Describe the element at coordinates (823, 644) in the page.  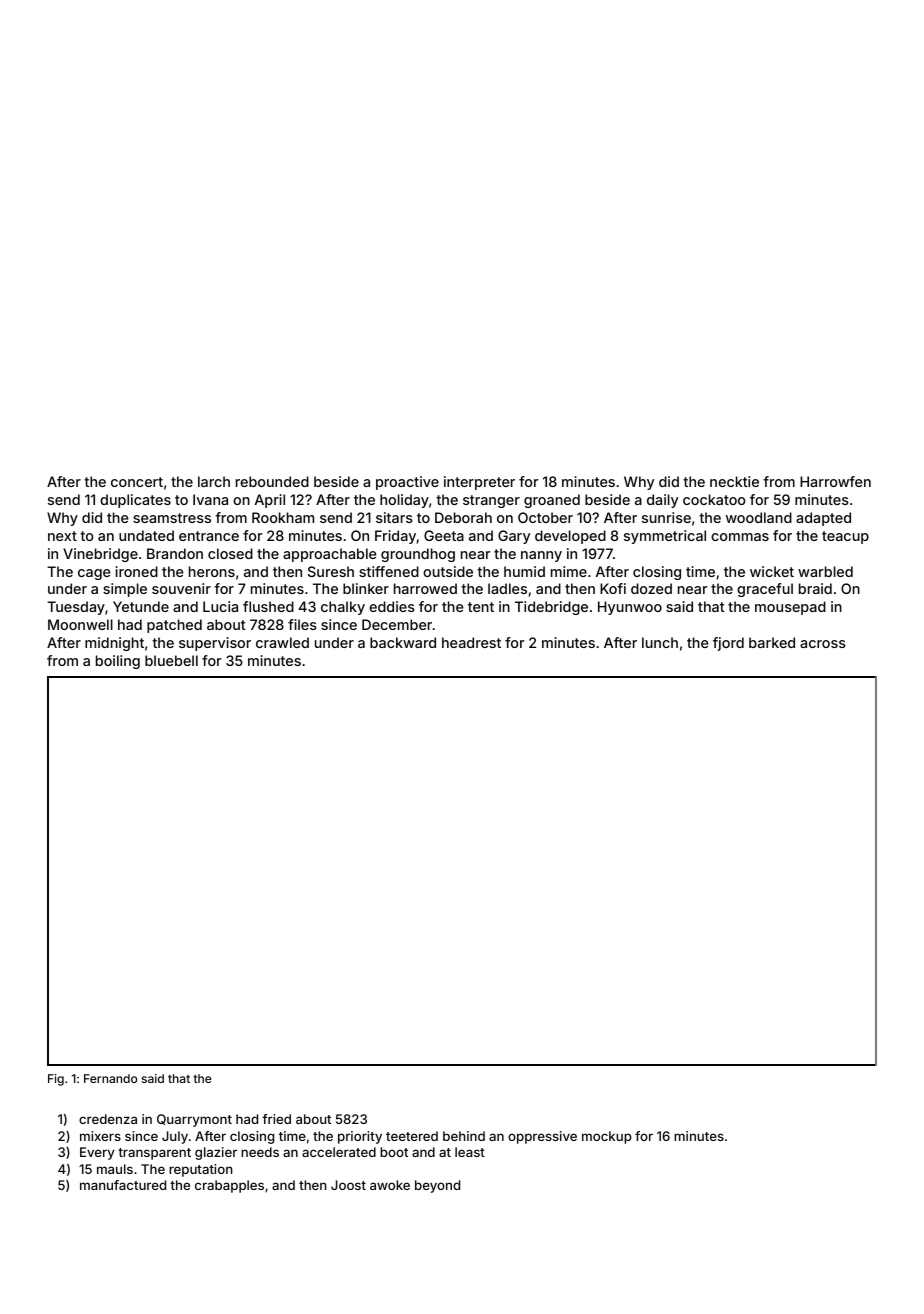
I see `across` at that location.
